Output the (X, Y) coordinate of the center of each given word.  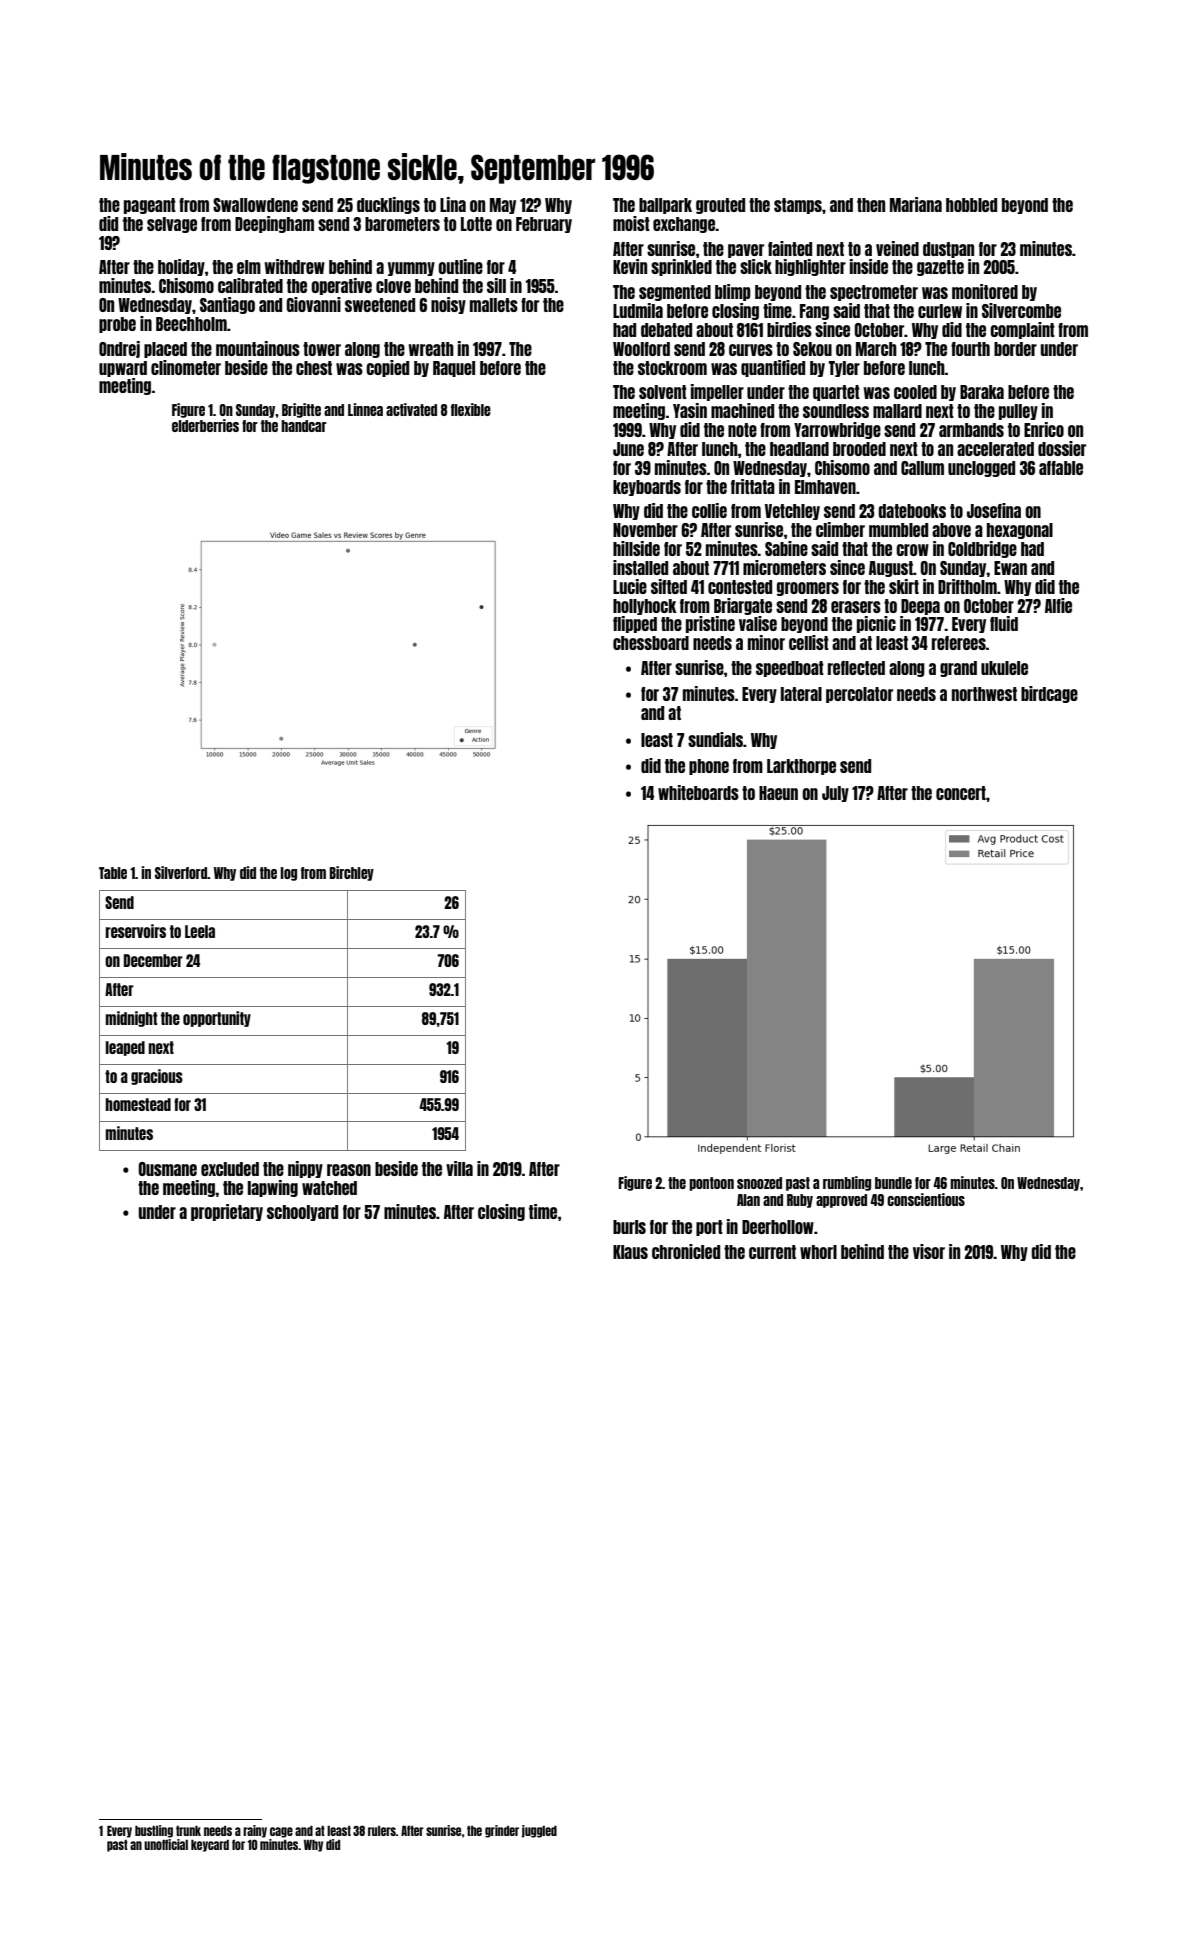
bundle (893, 1183)
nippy (305, 1169)
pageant (150, 206)
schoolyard (302, 1213)
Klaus (630, 1252)
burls (629, 1227)
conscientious (926, 1199)
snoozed (759, 1183)
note (742, 430)
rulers (382, 1831)
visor (929, 1251)
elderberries (205, 425)
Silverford (181, 872)
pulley (1018, 412)
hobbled (971, 205)
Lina (453, 204)
